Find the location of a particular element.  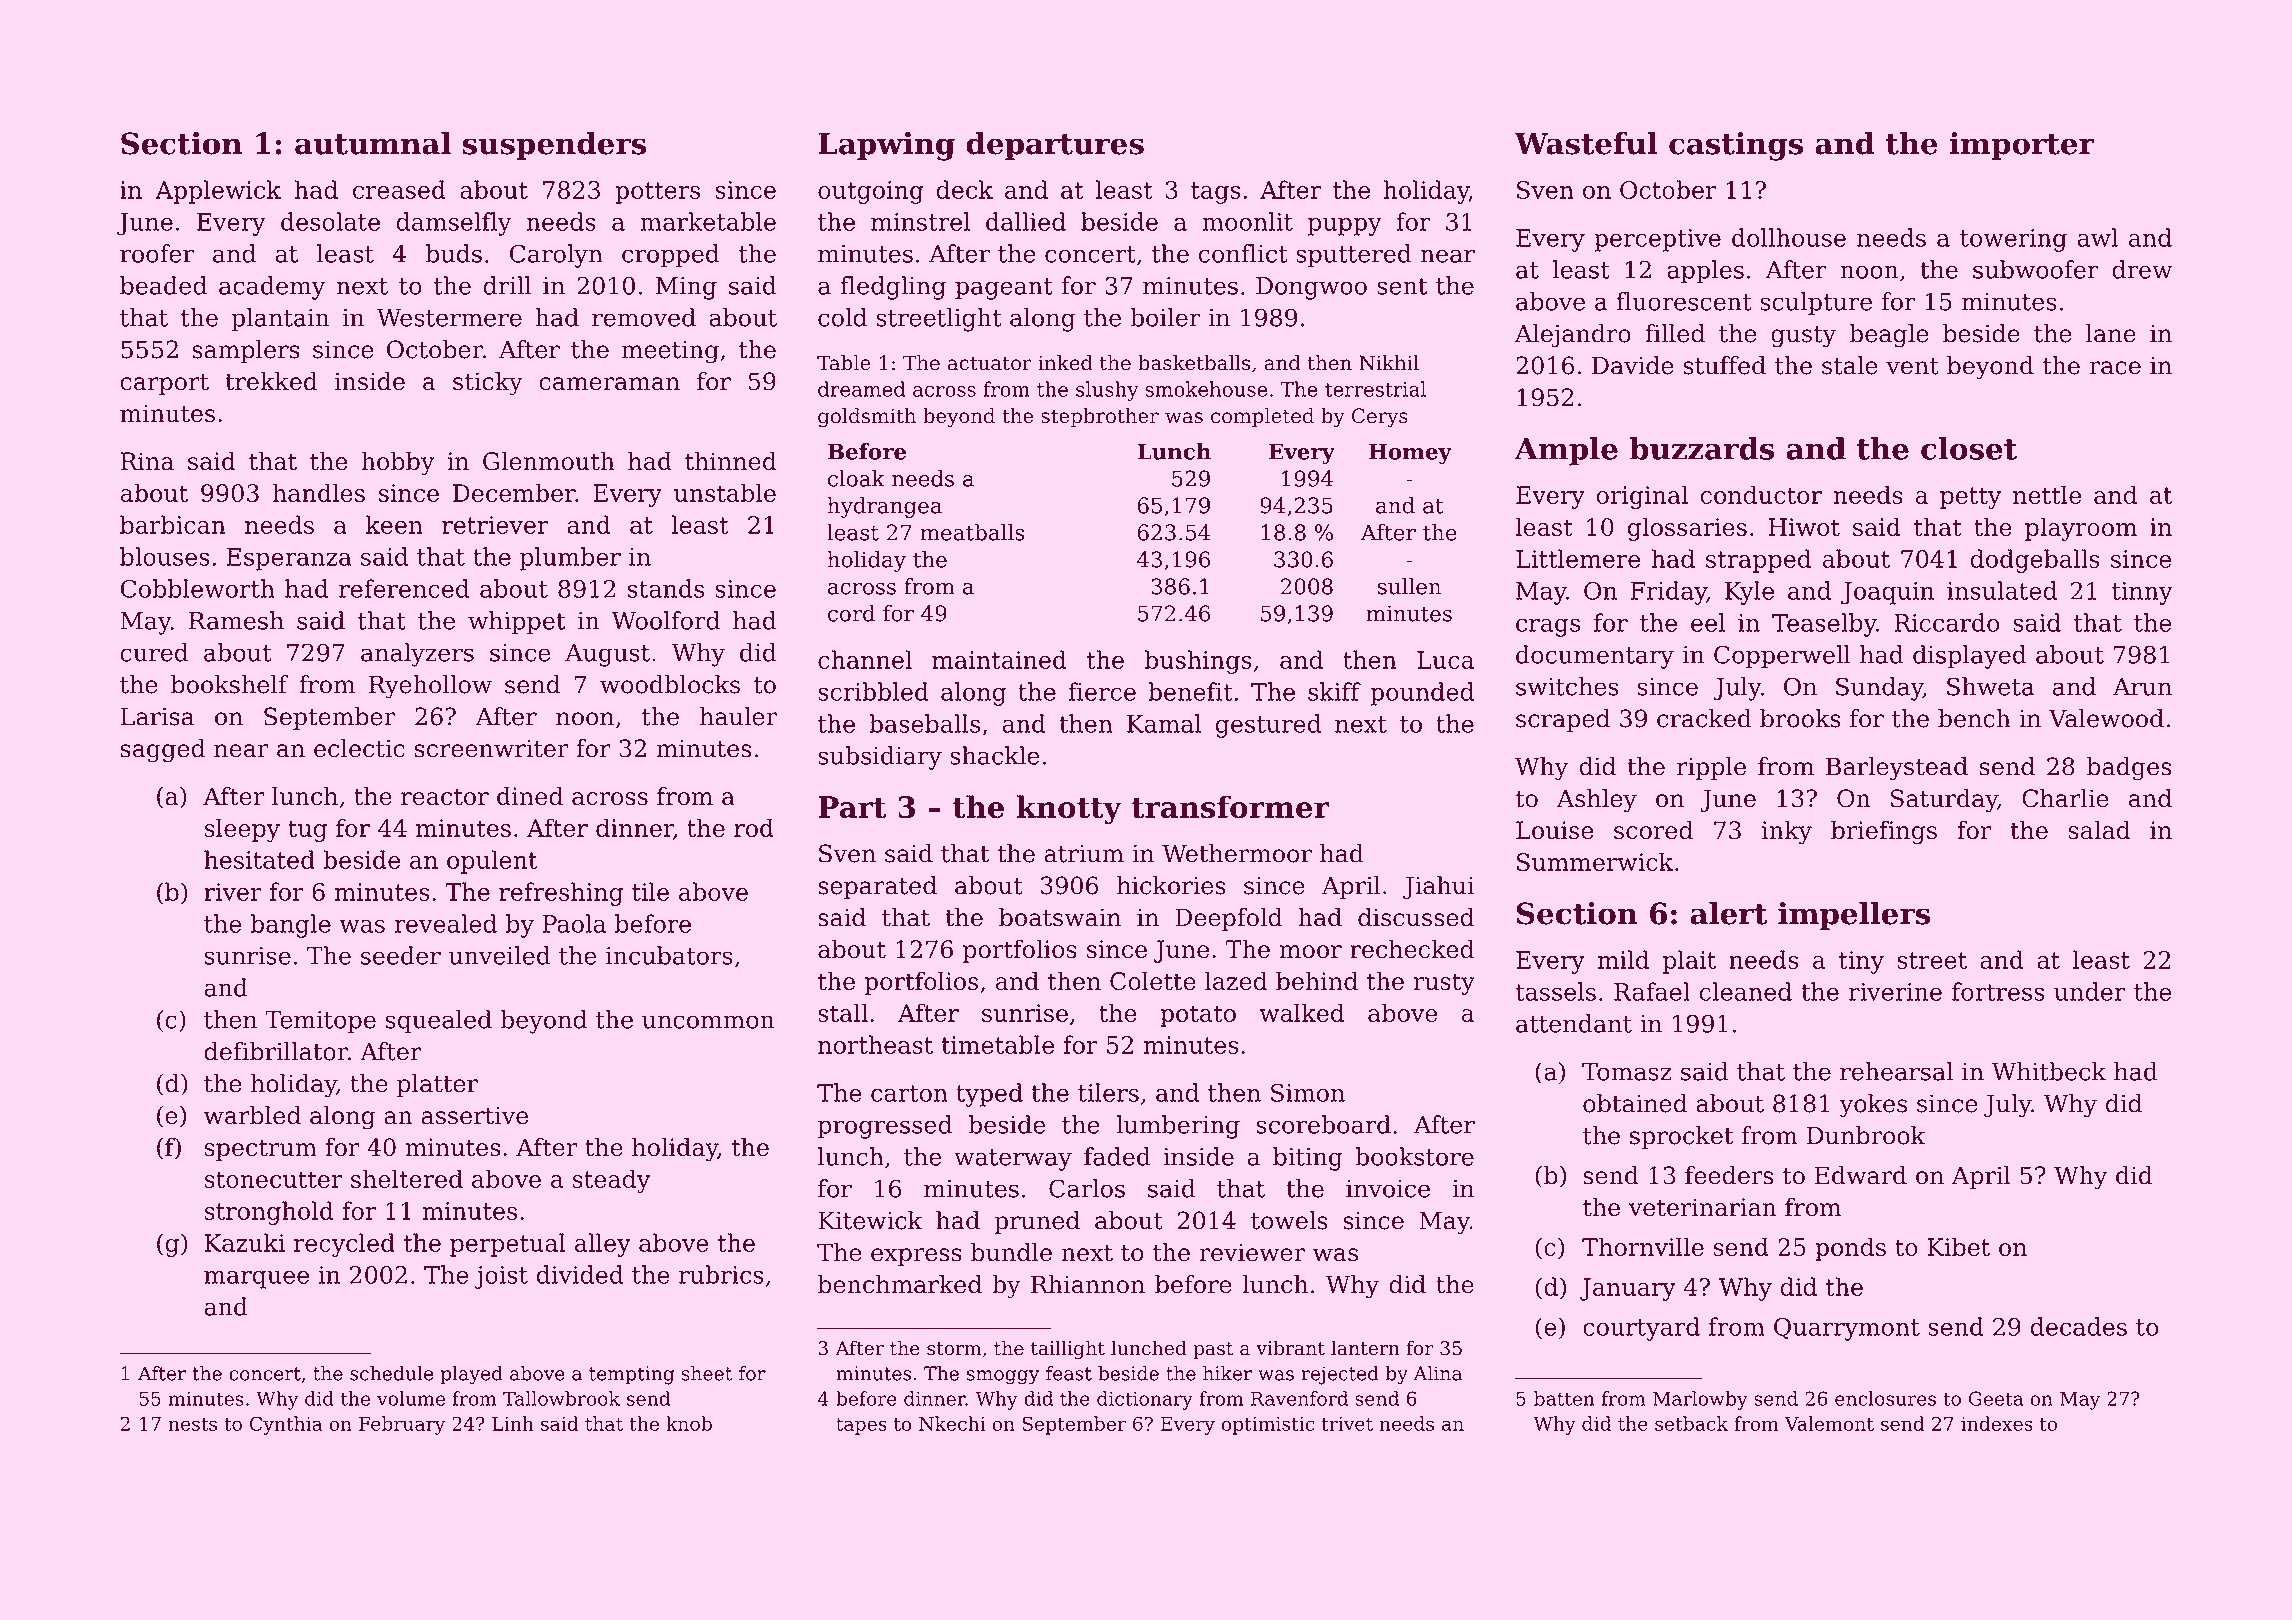

potato is located at coordinates (1198, 1016).
